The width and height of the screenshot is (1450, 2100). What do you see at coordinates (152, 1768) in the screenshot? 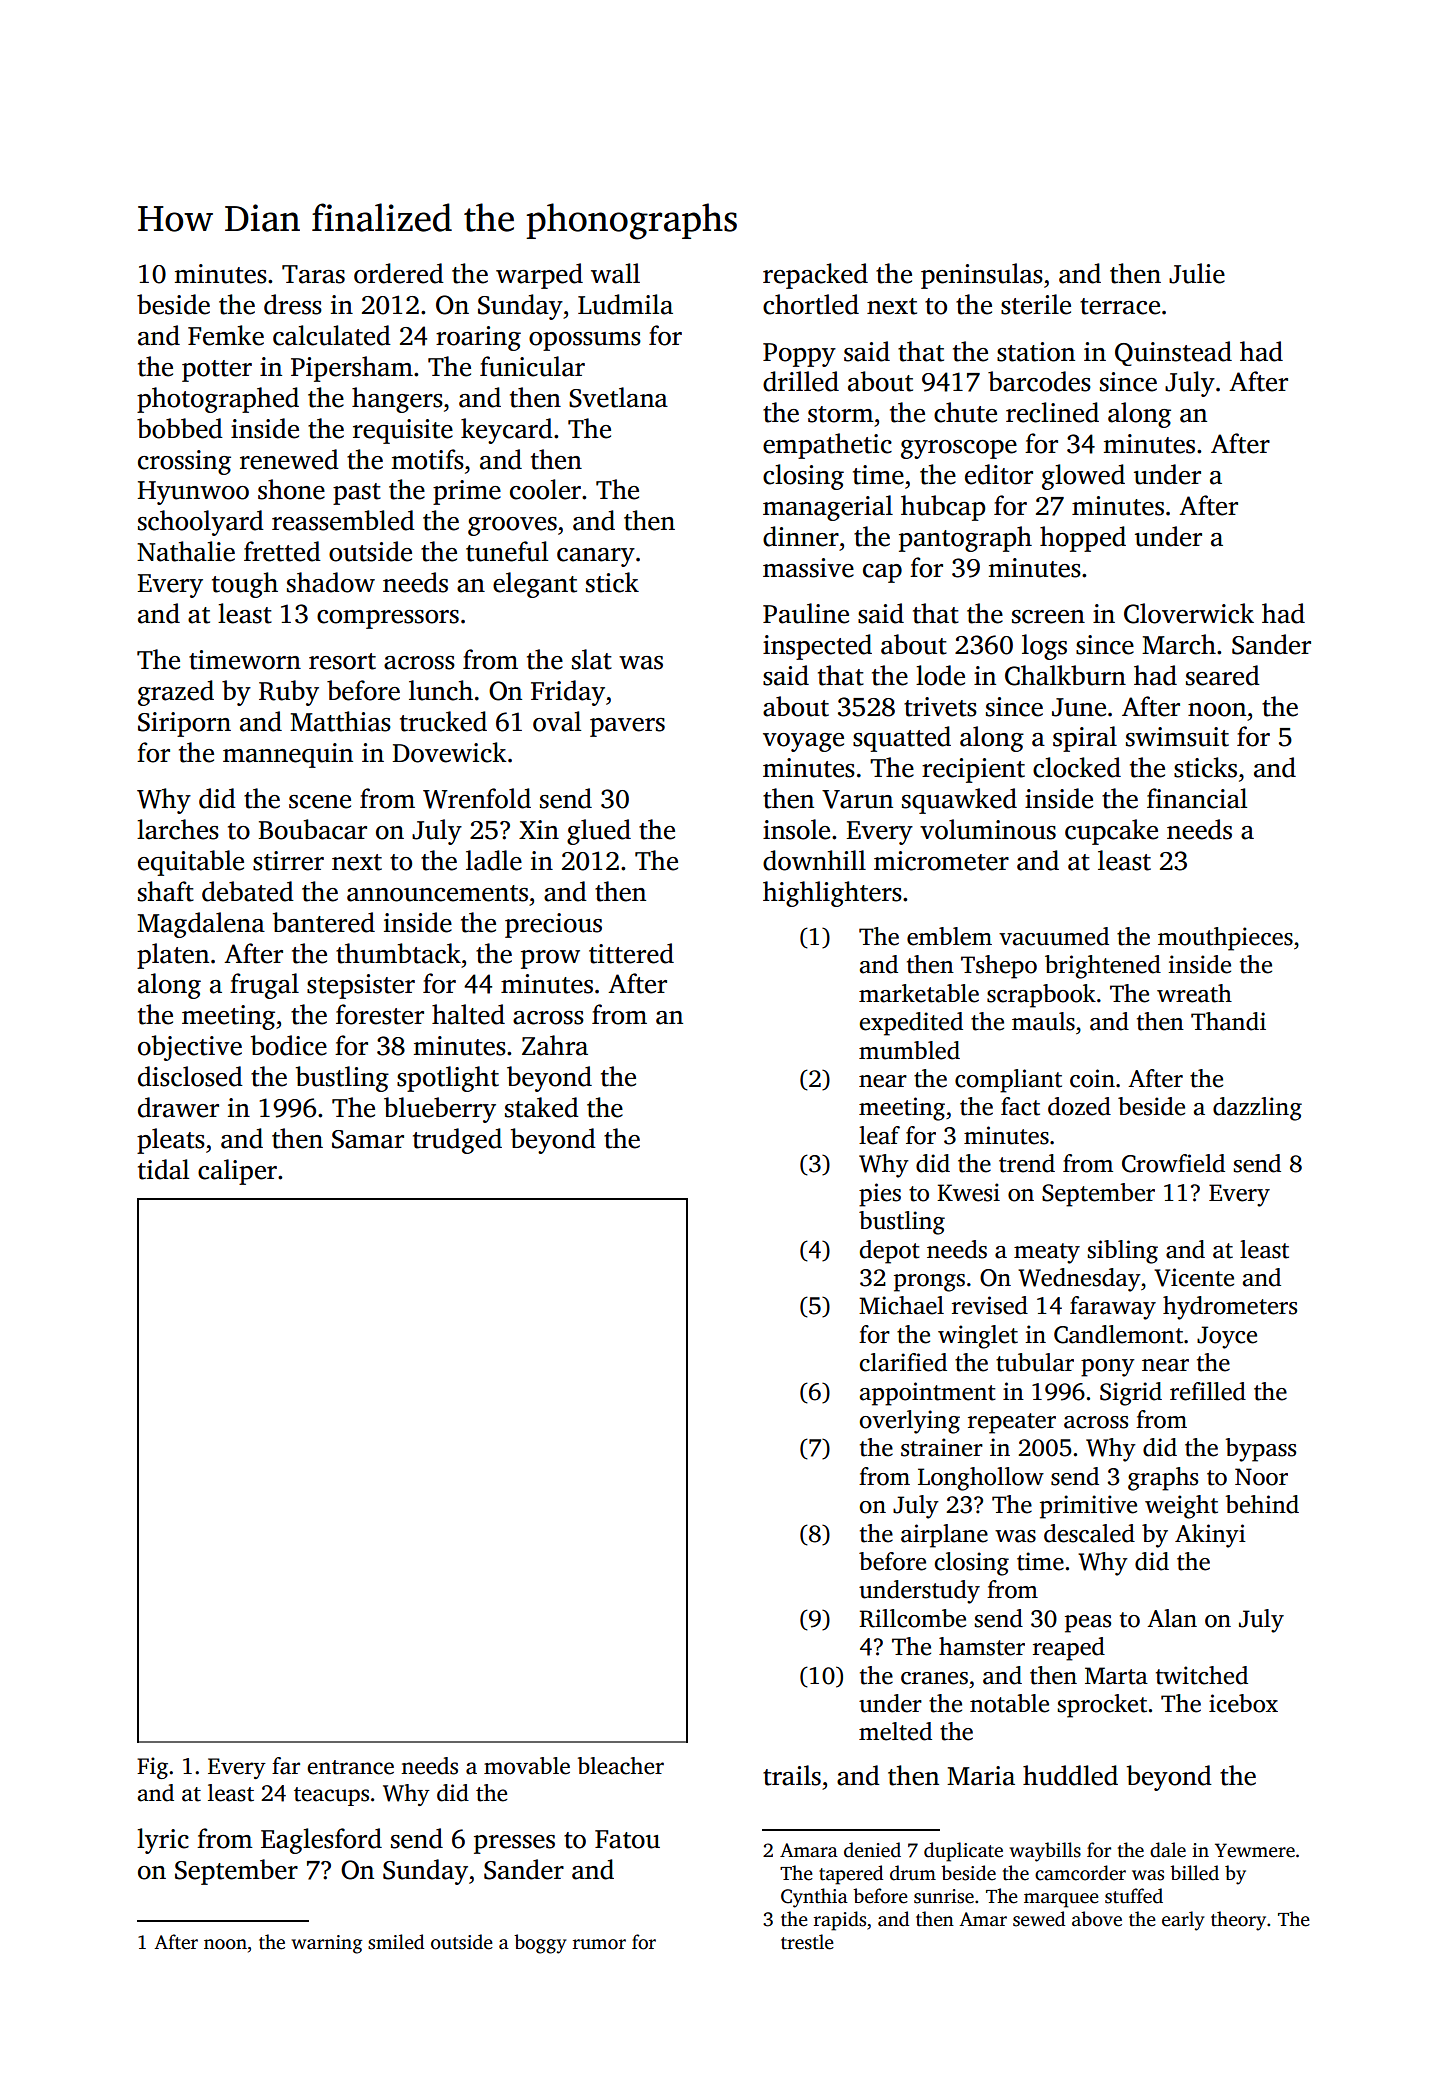
I see `Fig` at bounding box center [152, 1768].
